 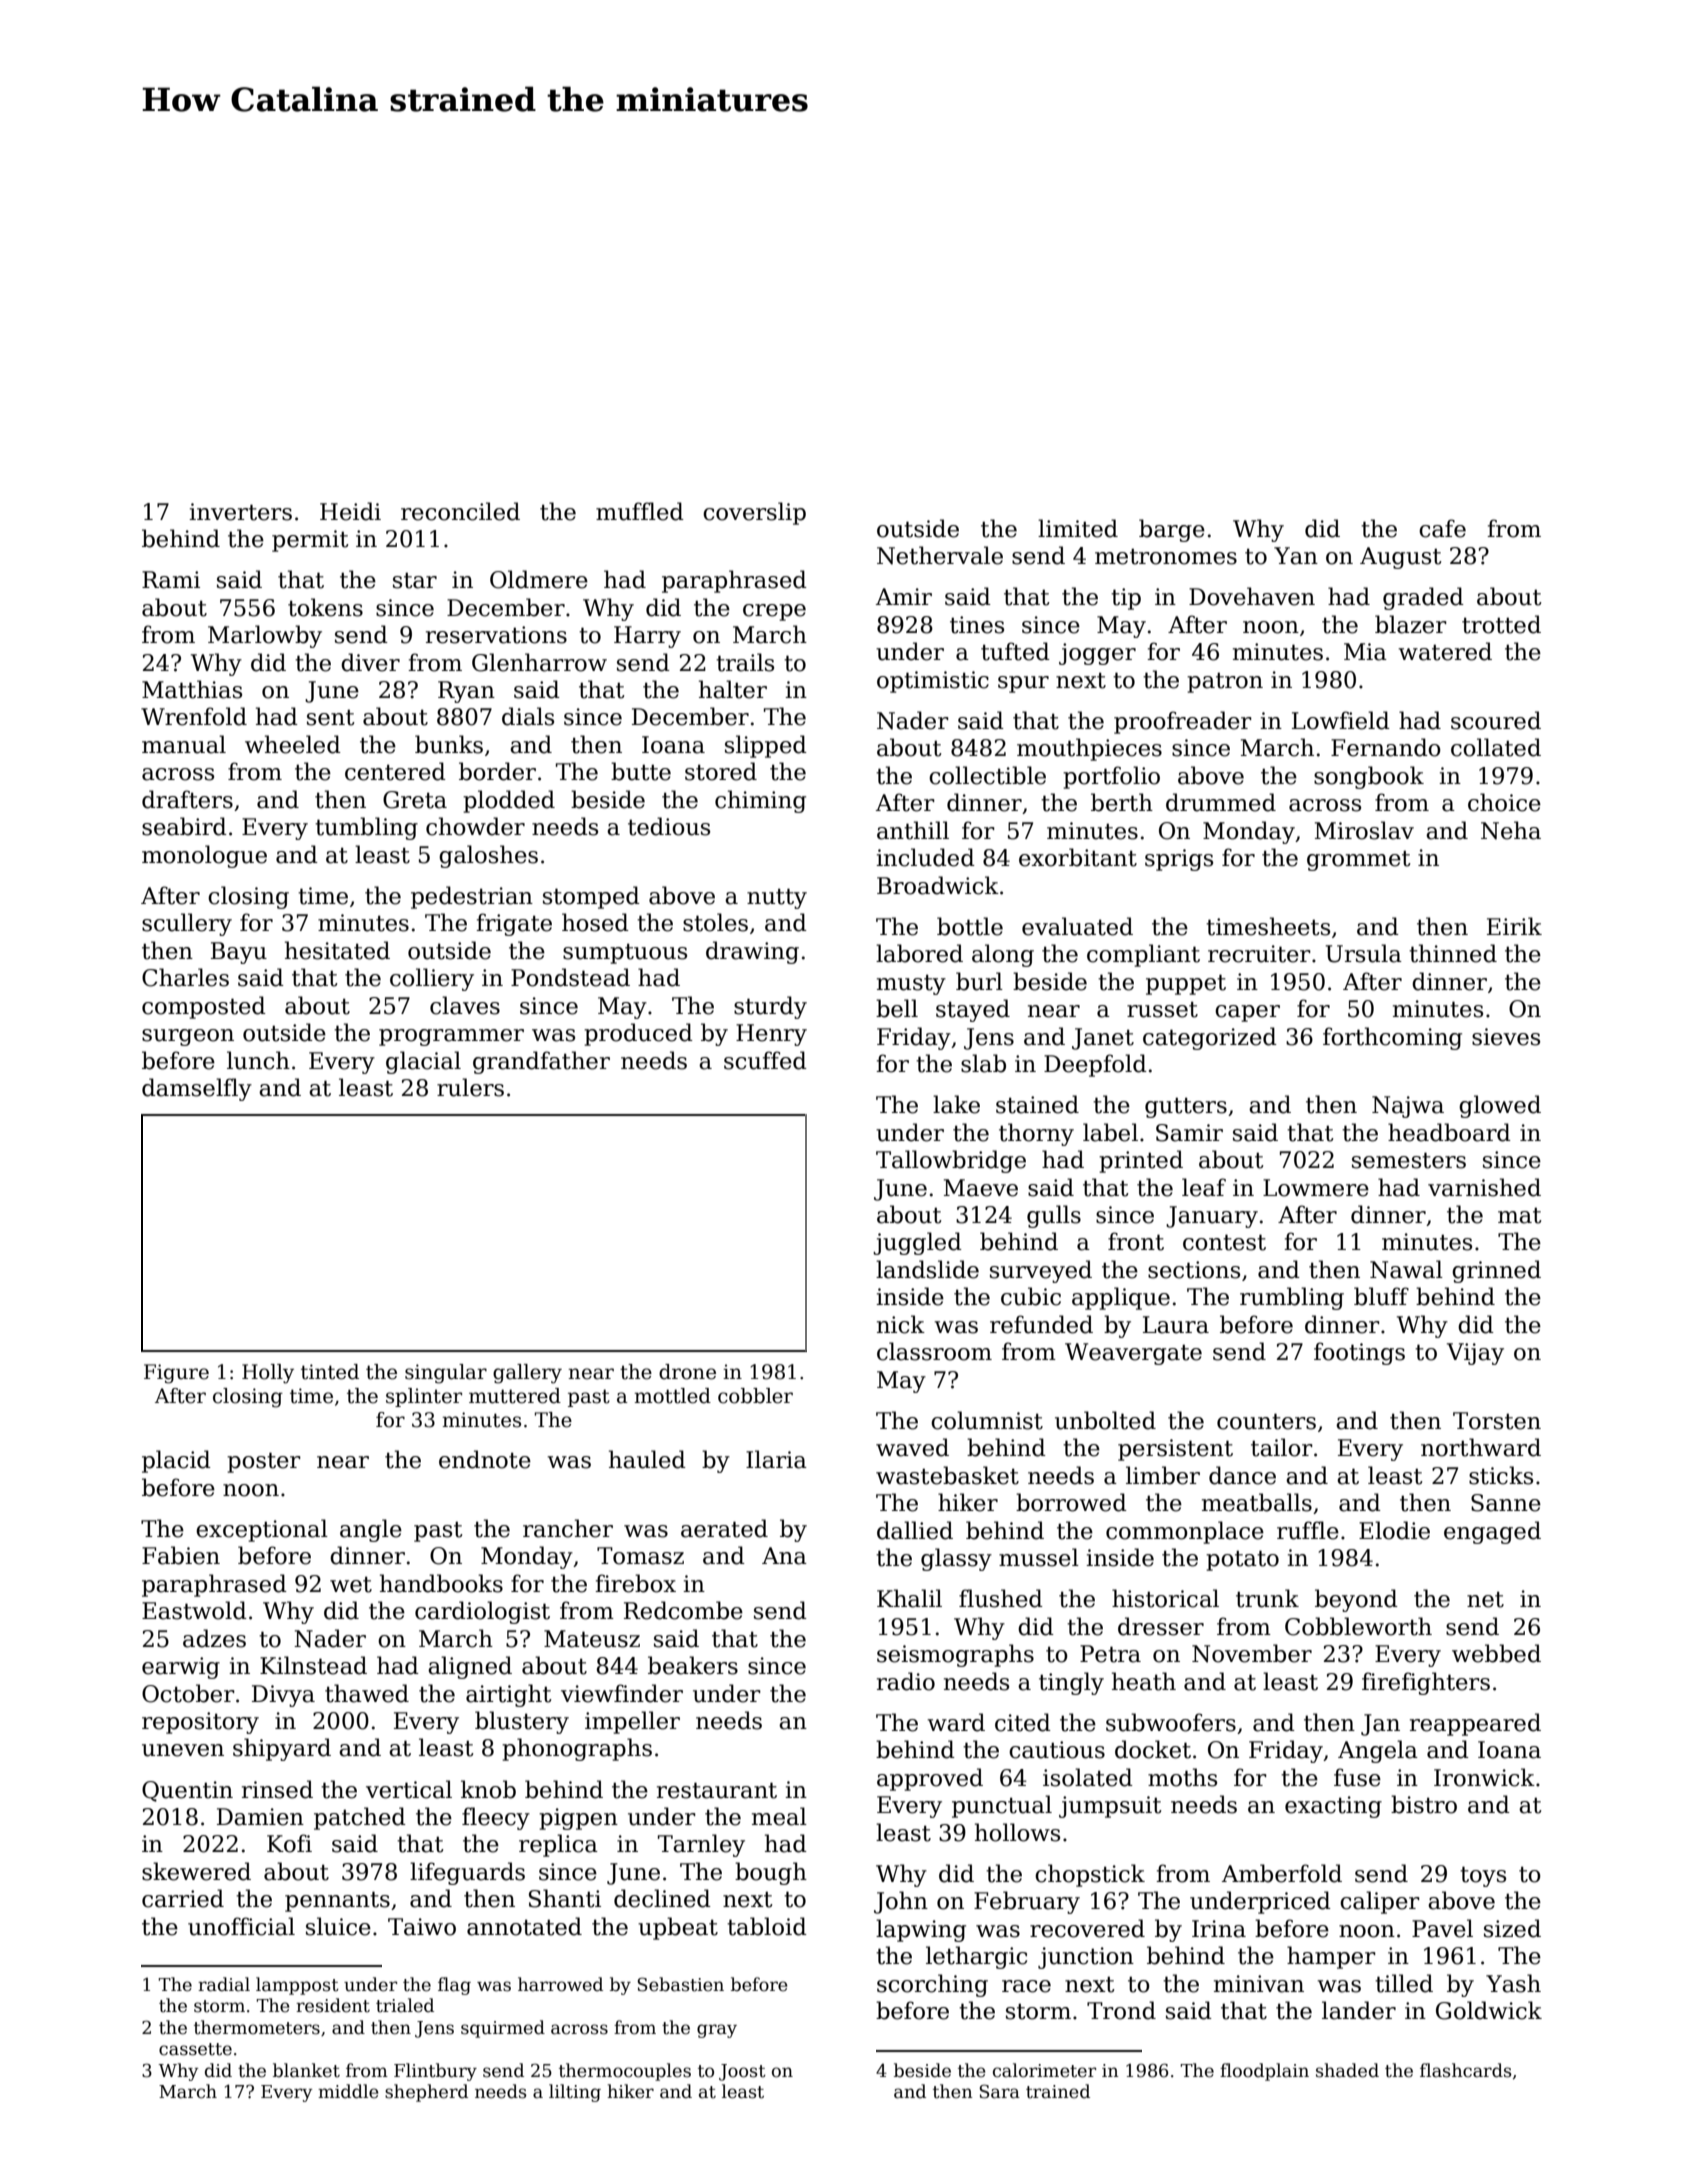 What do you see at coordinates (1475, 1354) in the screenshot?
I see `Vijay` at bounding box center [1475, 1354].
